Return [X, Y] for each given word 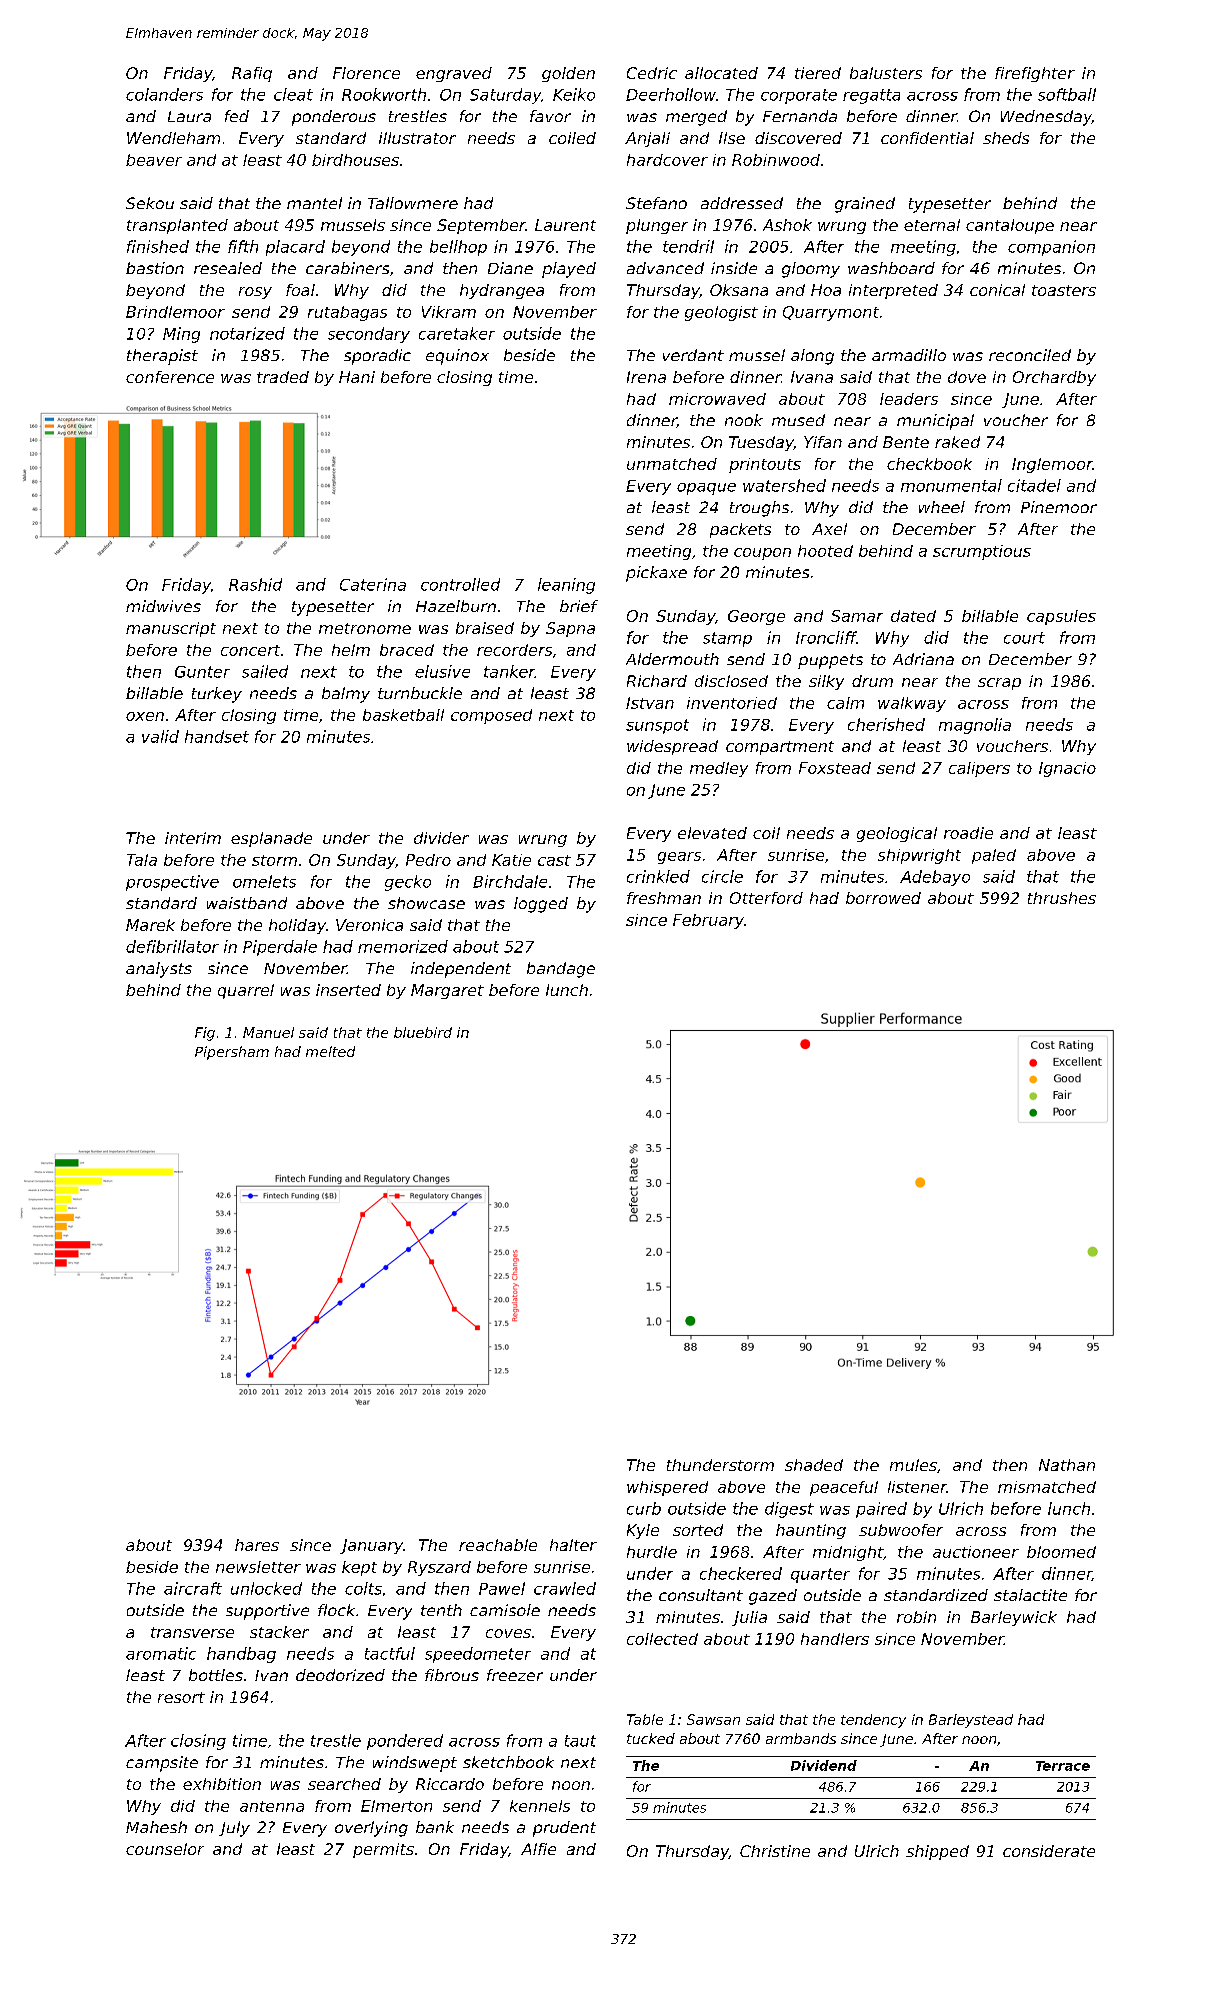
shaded [814, 1465]
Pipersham [232, 1053]
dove [967, 377]
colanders [164, 94]
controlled [460, 584]
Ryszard [439, 1568]
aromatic [161, 1653]
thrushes [1062, 898]
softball [1067, 94]
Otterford [766, 898]
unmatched [672, 464]
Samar [857, 616]
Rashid [255, 584]
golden [568, 74]
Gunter [202, 672]
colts [363, 1588]
